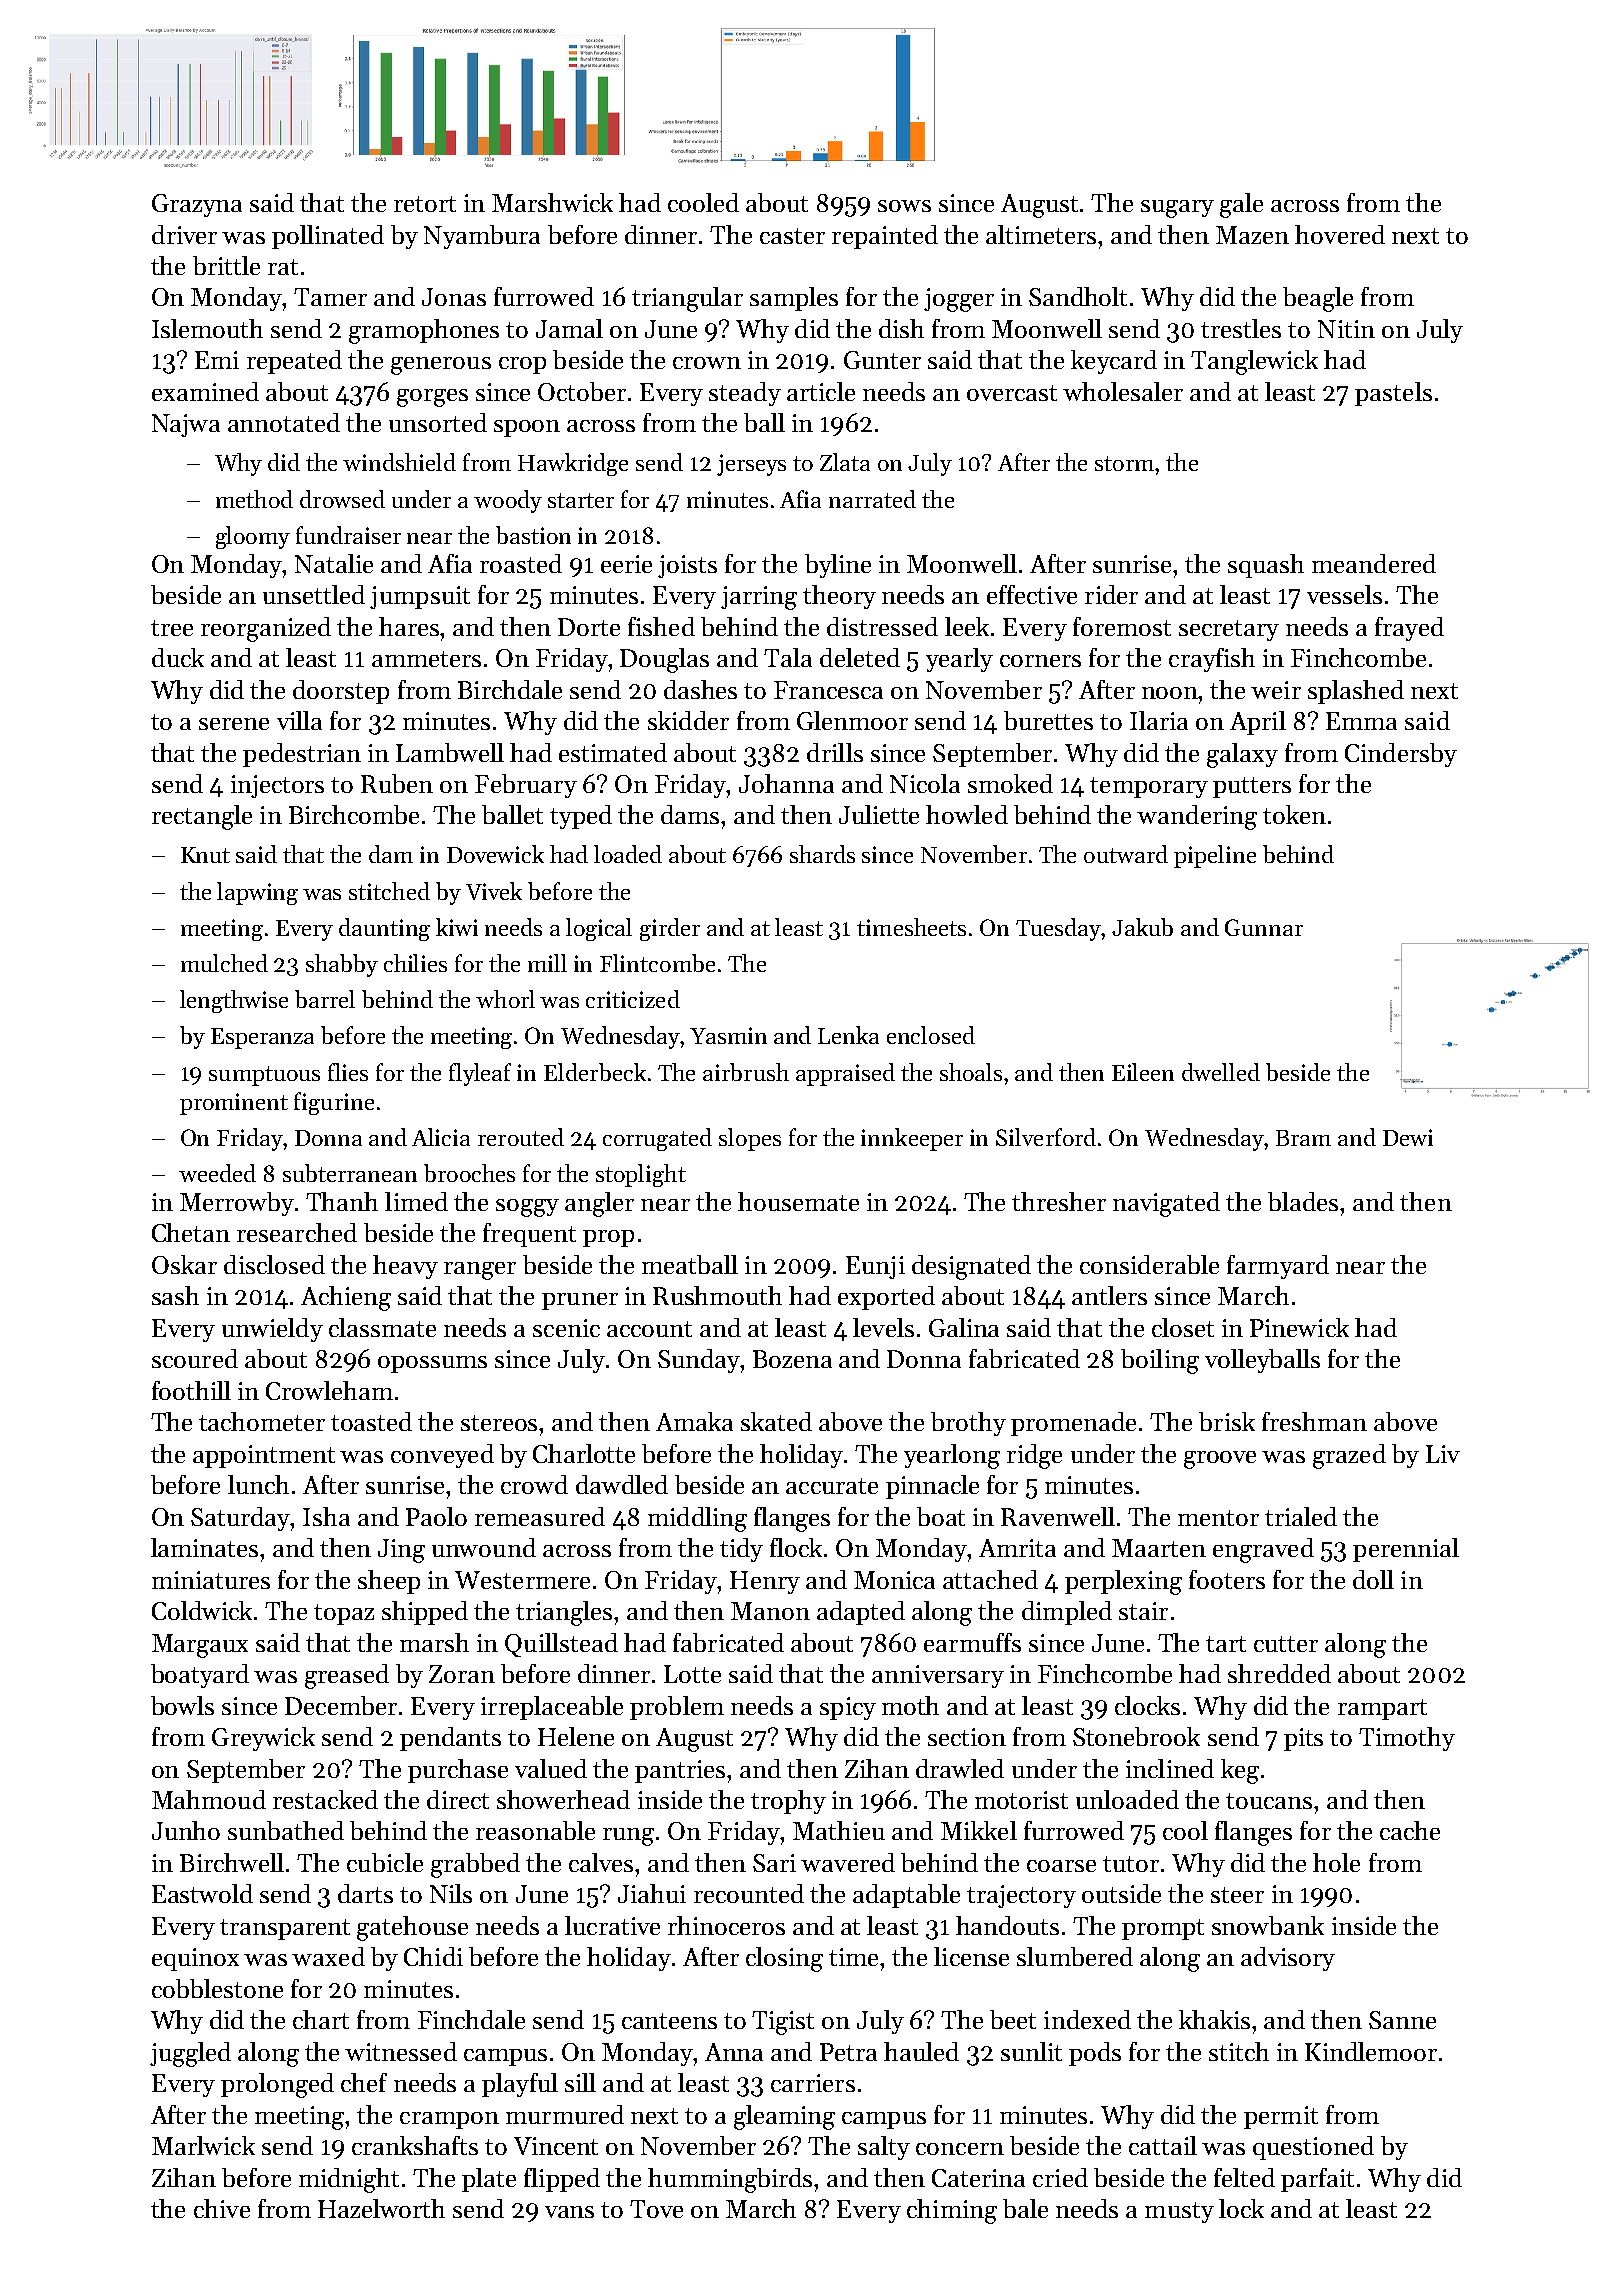 The width and height of the screenshot is (1620, 2292). Describe the element at coordinates (1278, 1267) in the screenshot. I see `farmyard` at that location.
